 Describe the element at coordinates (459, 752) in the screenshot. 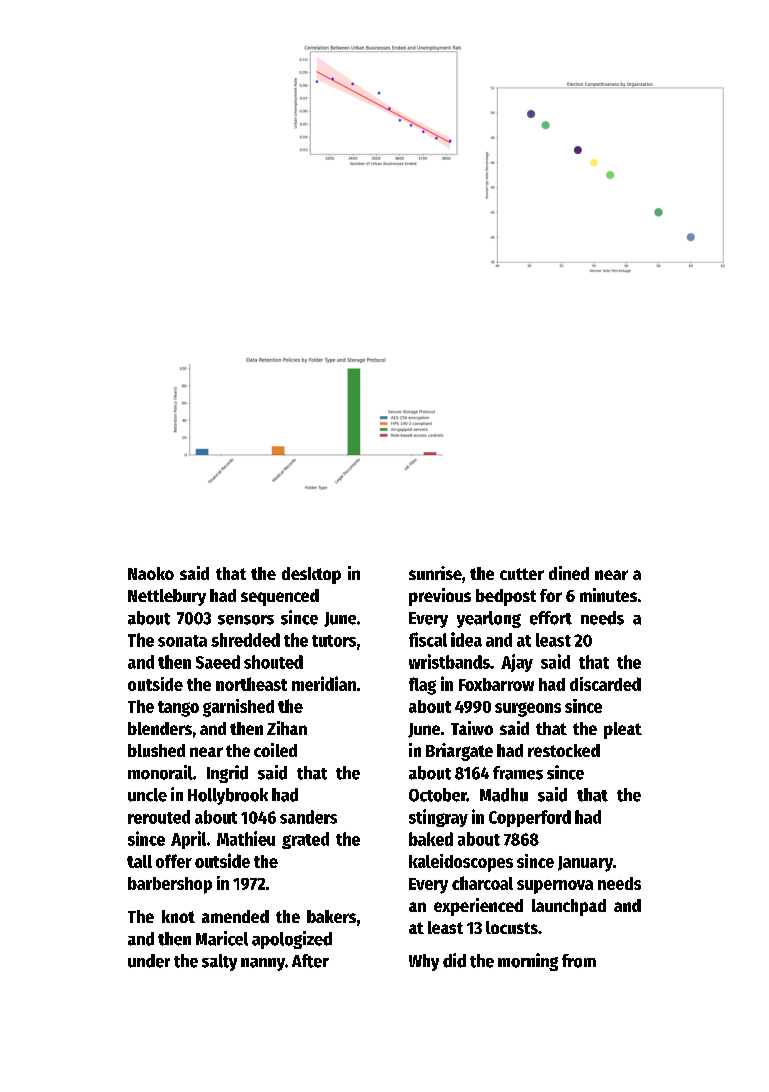

I see `Briargate` at that location.
